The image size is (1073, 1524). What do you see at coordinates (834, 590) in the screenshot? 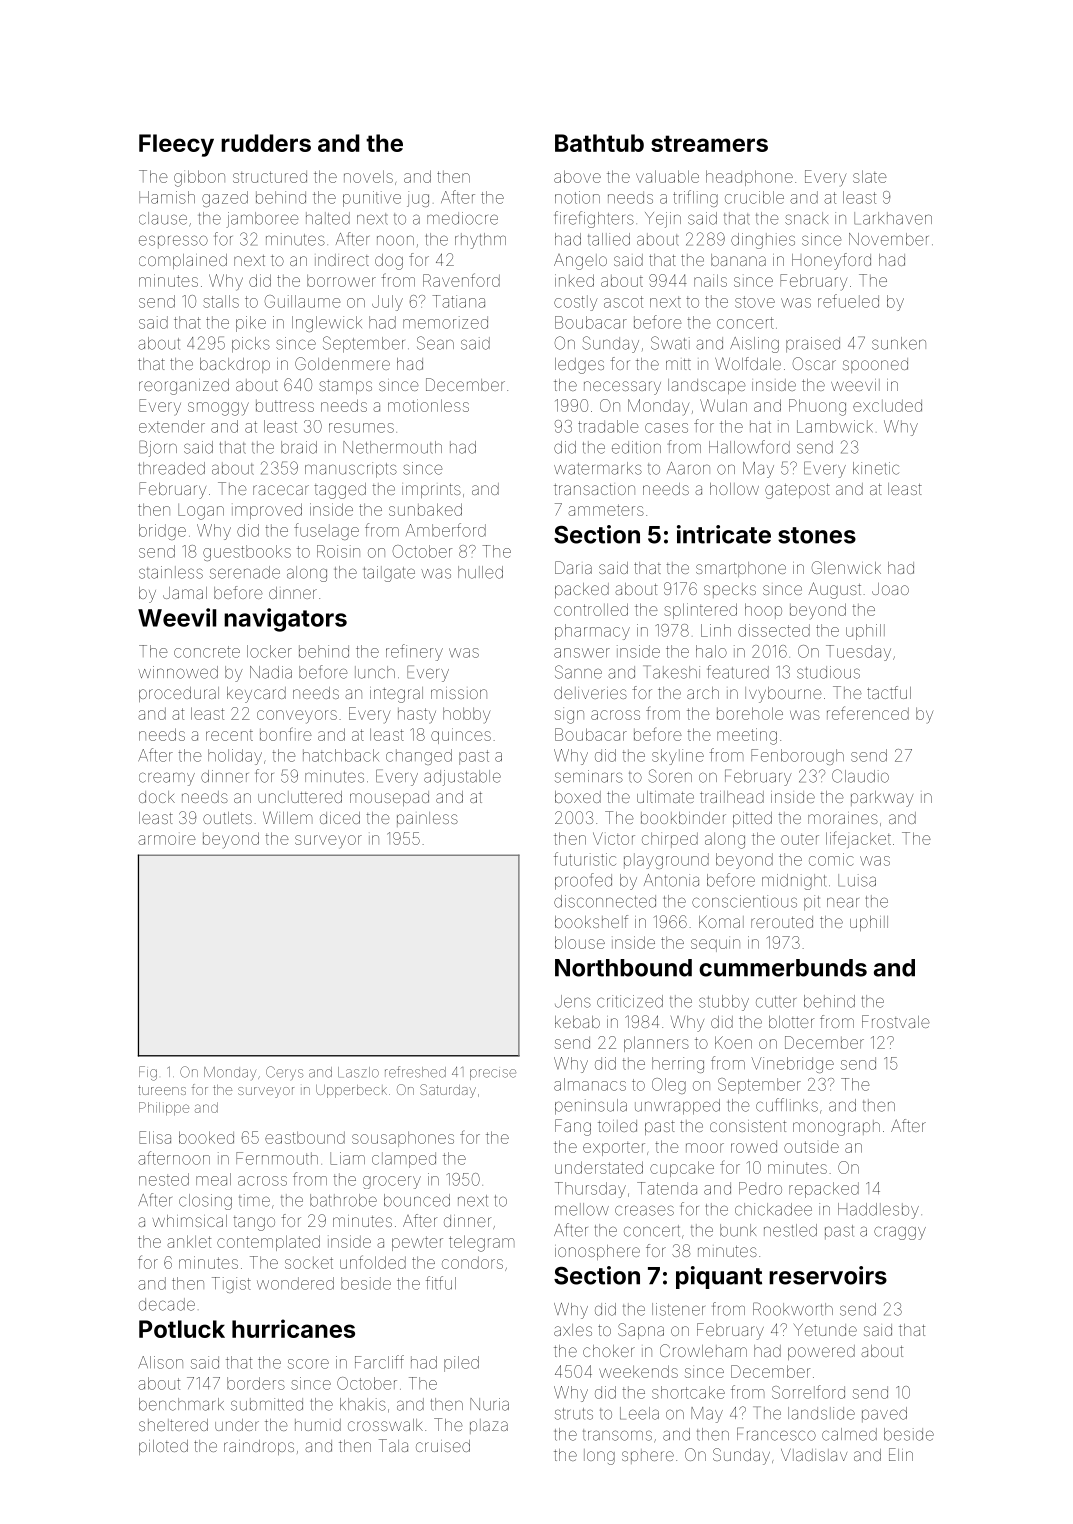
I see `August` at bounding box center [834, 590].
